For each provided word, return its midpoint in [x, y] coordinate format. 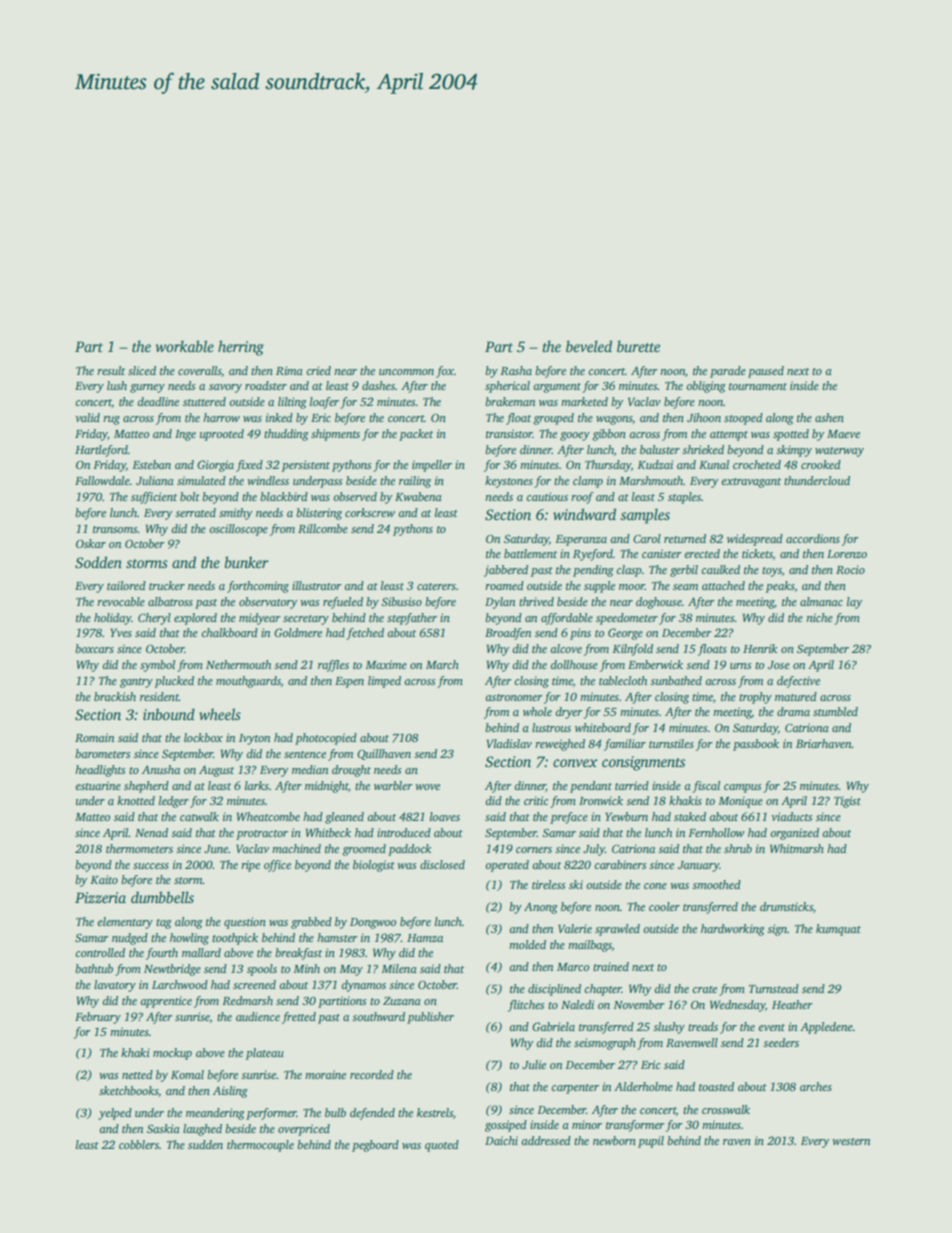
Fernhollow [716, 832]
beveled [589, 346]
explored [195, 619]
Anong [541, 908]
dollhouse [574, 664]
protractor [262, 835]
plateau [265, 1054]
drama [793, 711]
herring [241, 348]
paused [766, 372]
